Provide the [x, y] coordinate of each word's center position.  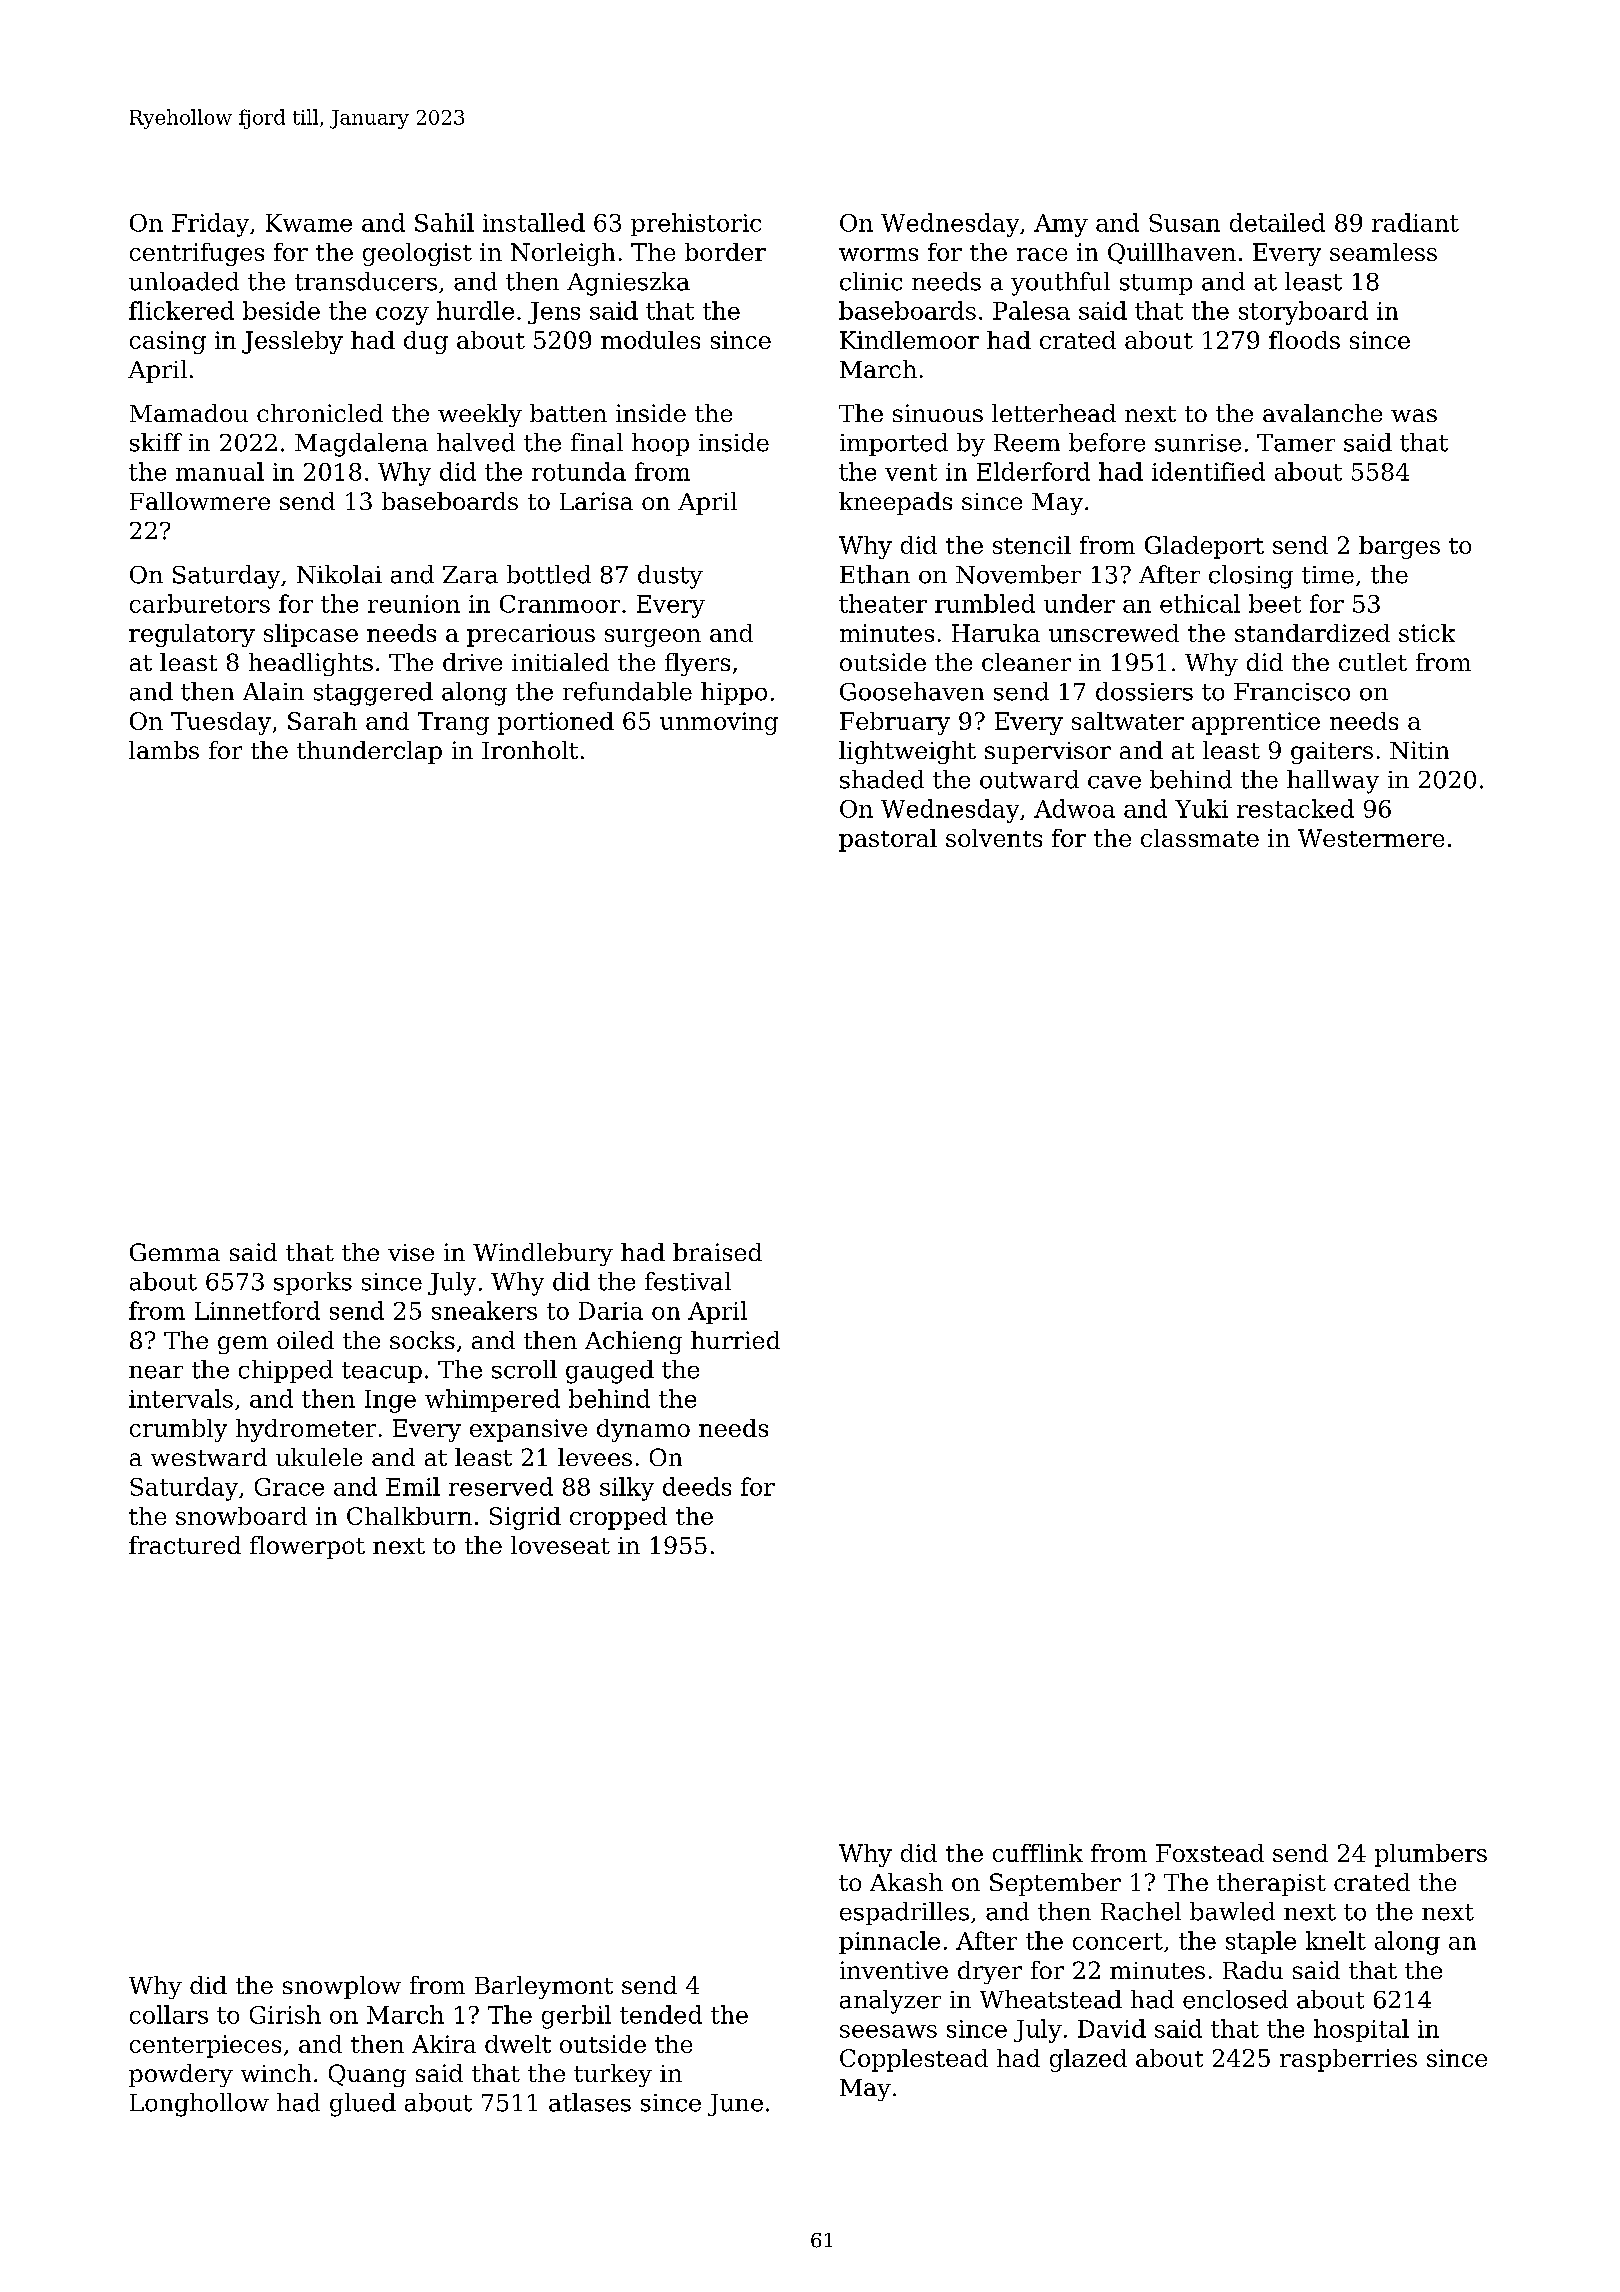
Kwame [309, 223]
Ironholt [530, 750]
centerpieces [205, 2046]
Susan [1184, 223]
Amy [1061, 225]
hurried [735, 1340]
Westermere [1371, 838]
